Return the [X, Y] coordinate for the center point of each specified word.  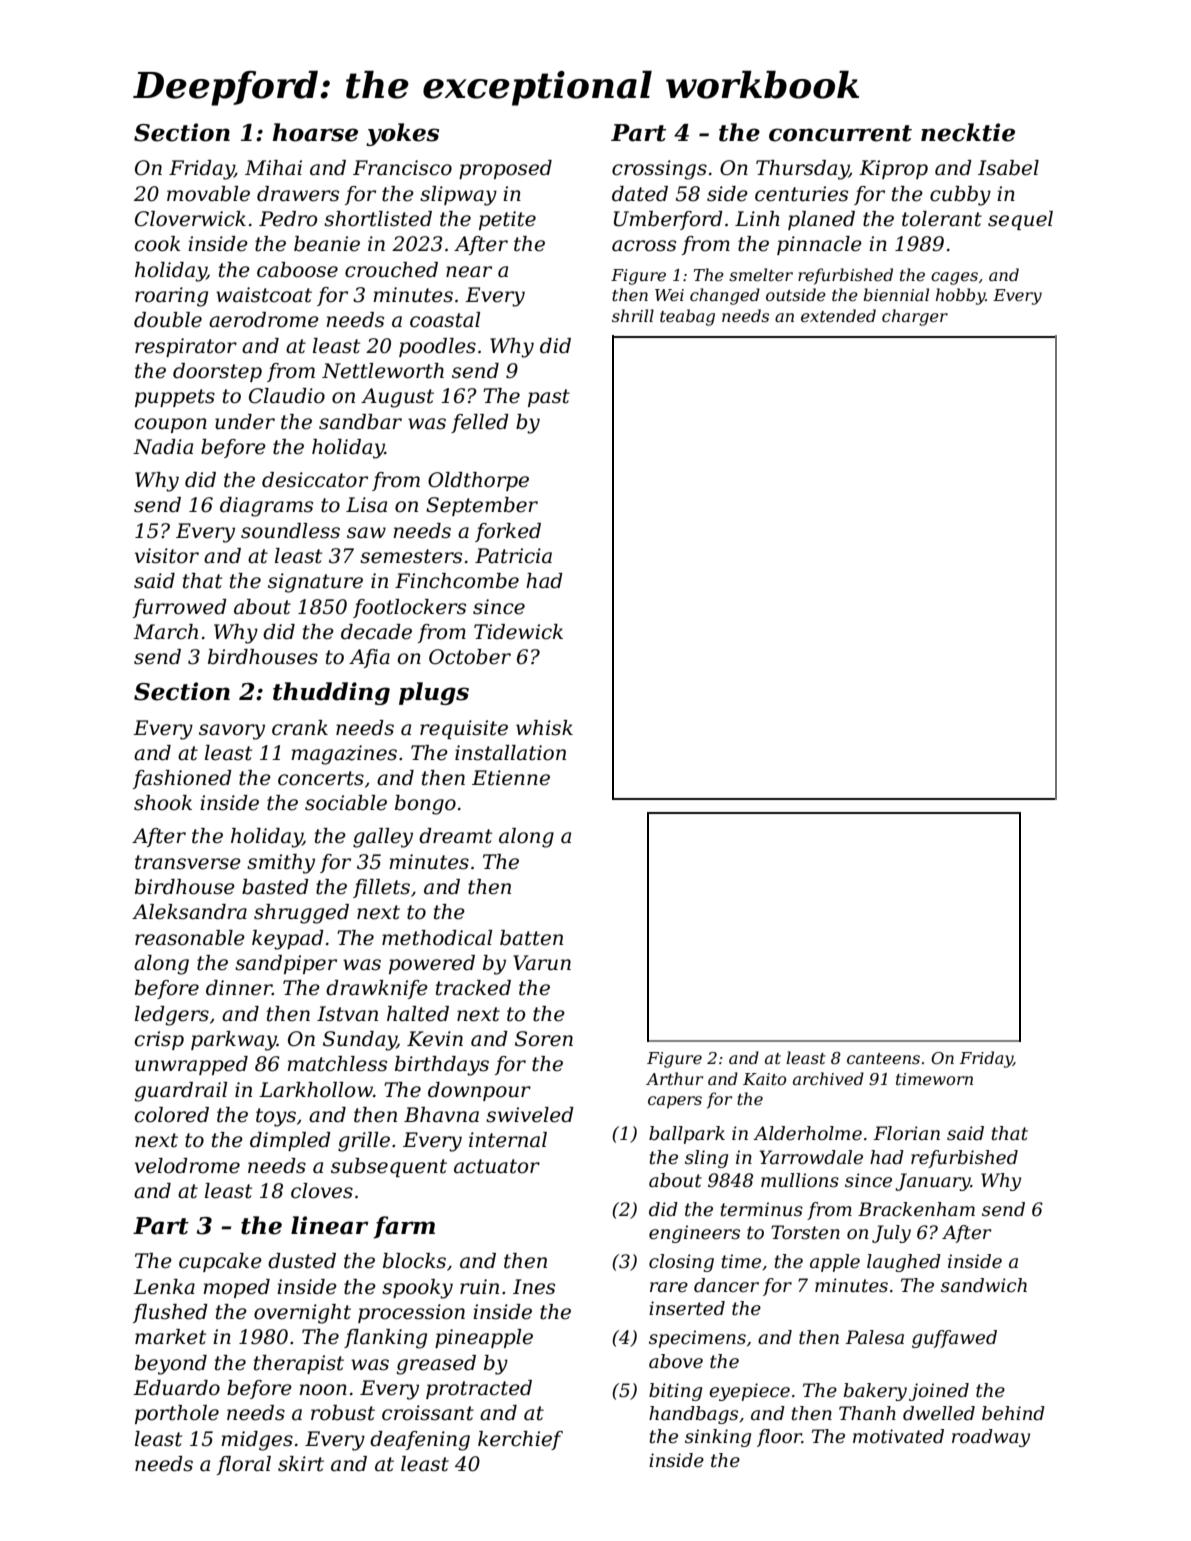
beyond [171, 1365]
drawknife [377, 989]
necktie [968, 132]
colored [172, 1115]
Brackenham [916, 1209]
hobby [960, 296]
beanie [327, 244]
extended [838, 315]
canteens [883, 1058]
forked [508, 532]
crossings [659, 170]
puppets [175, 398]
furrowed [180, 608]
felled [480, 423]
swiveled [530, 1115]
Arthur [674, 1078]
